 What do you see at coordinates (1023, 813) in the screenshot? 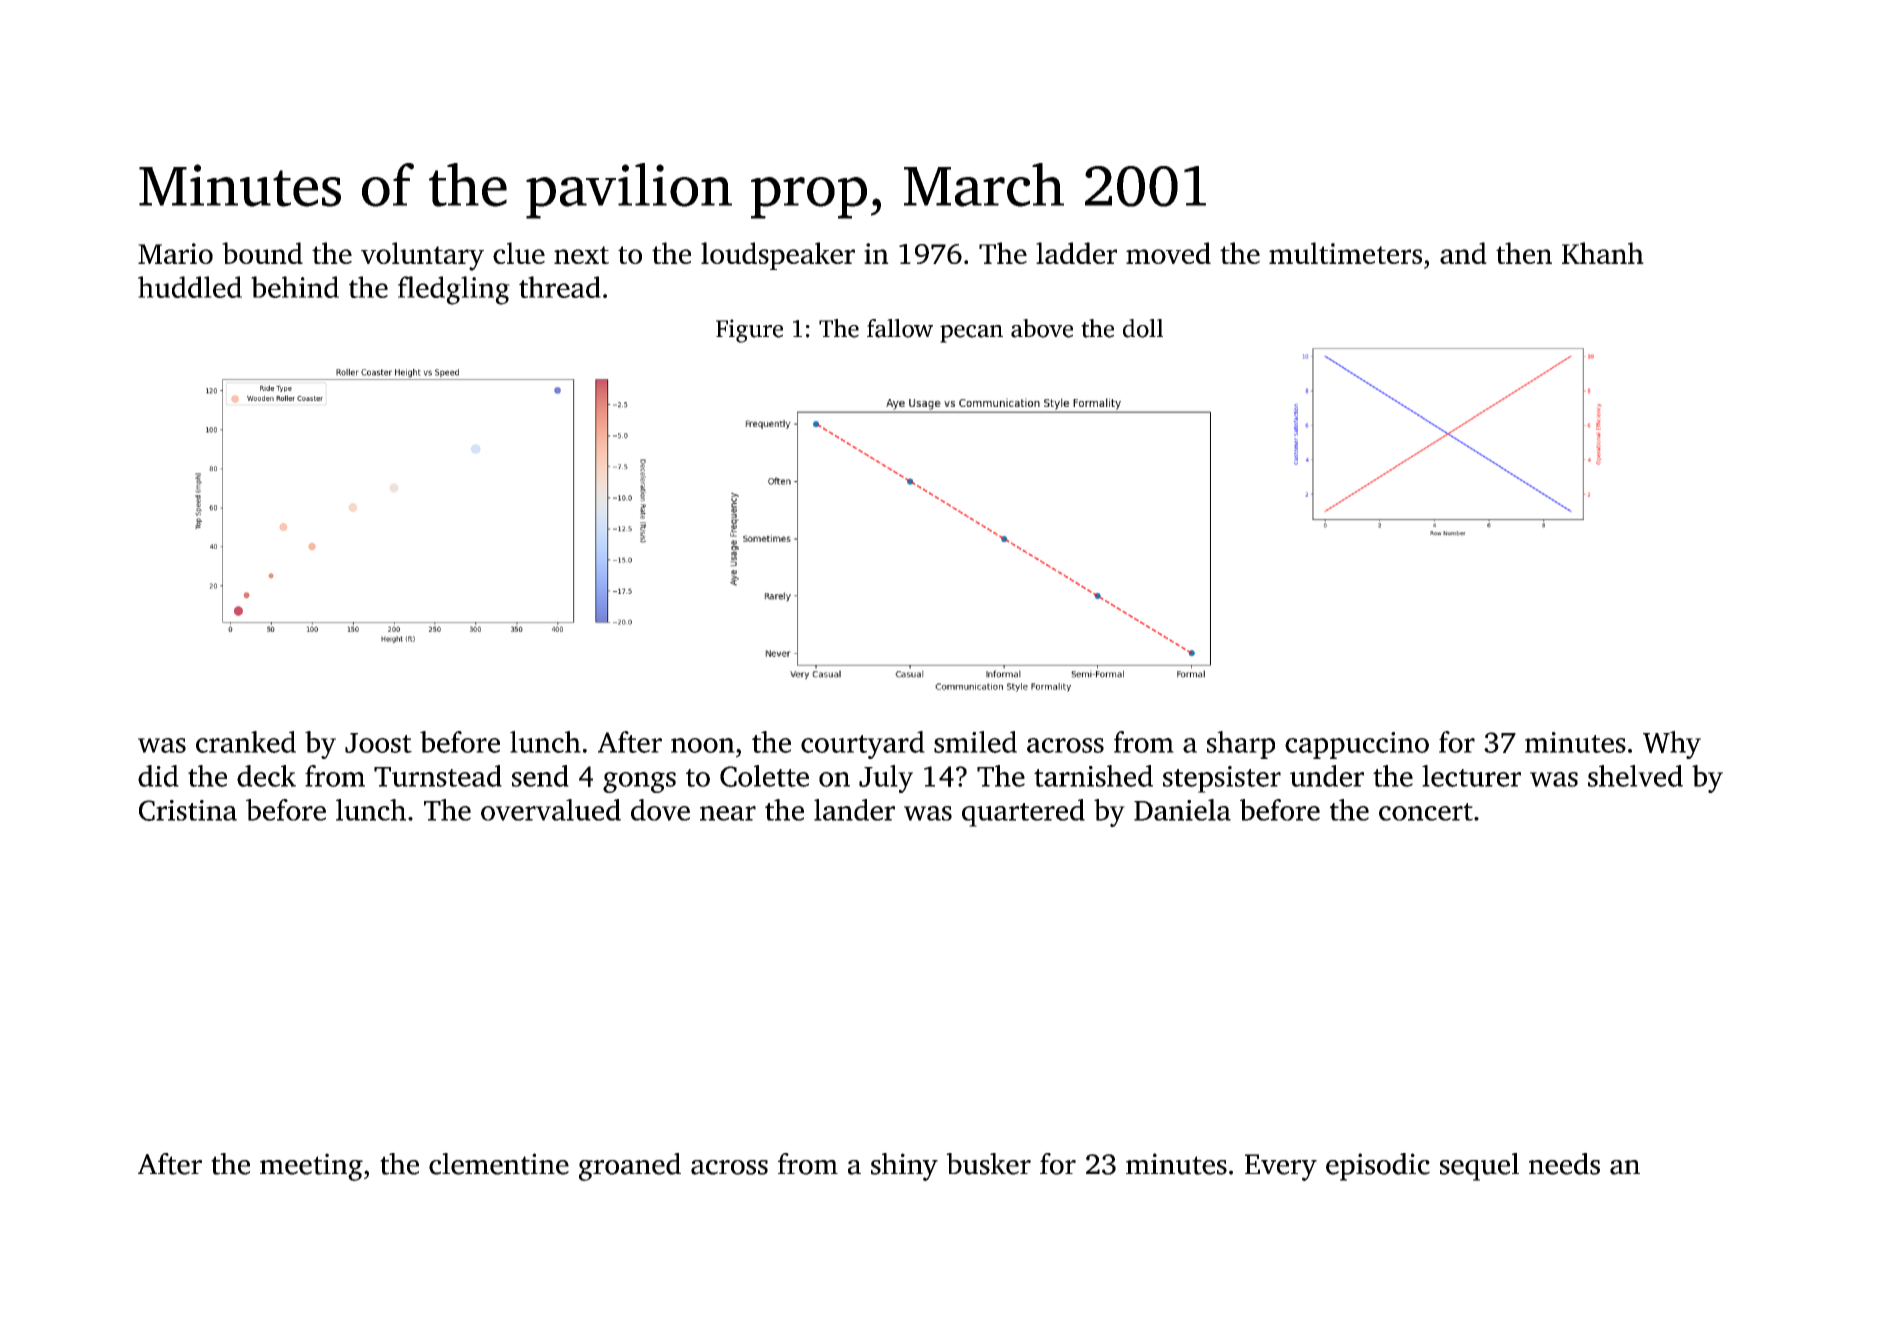
I see `quartered` at bounding box center [1023, 813].
